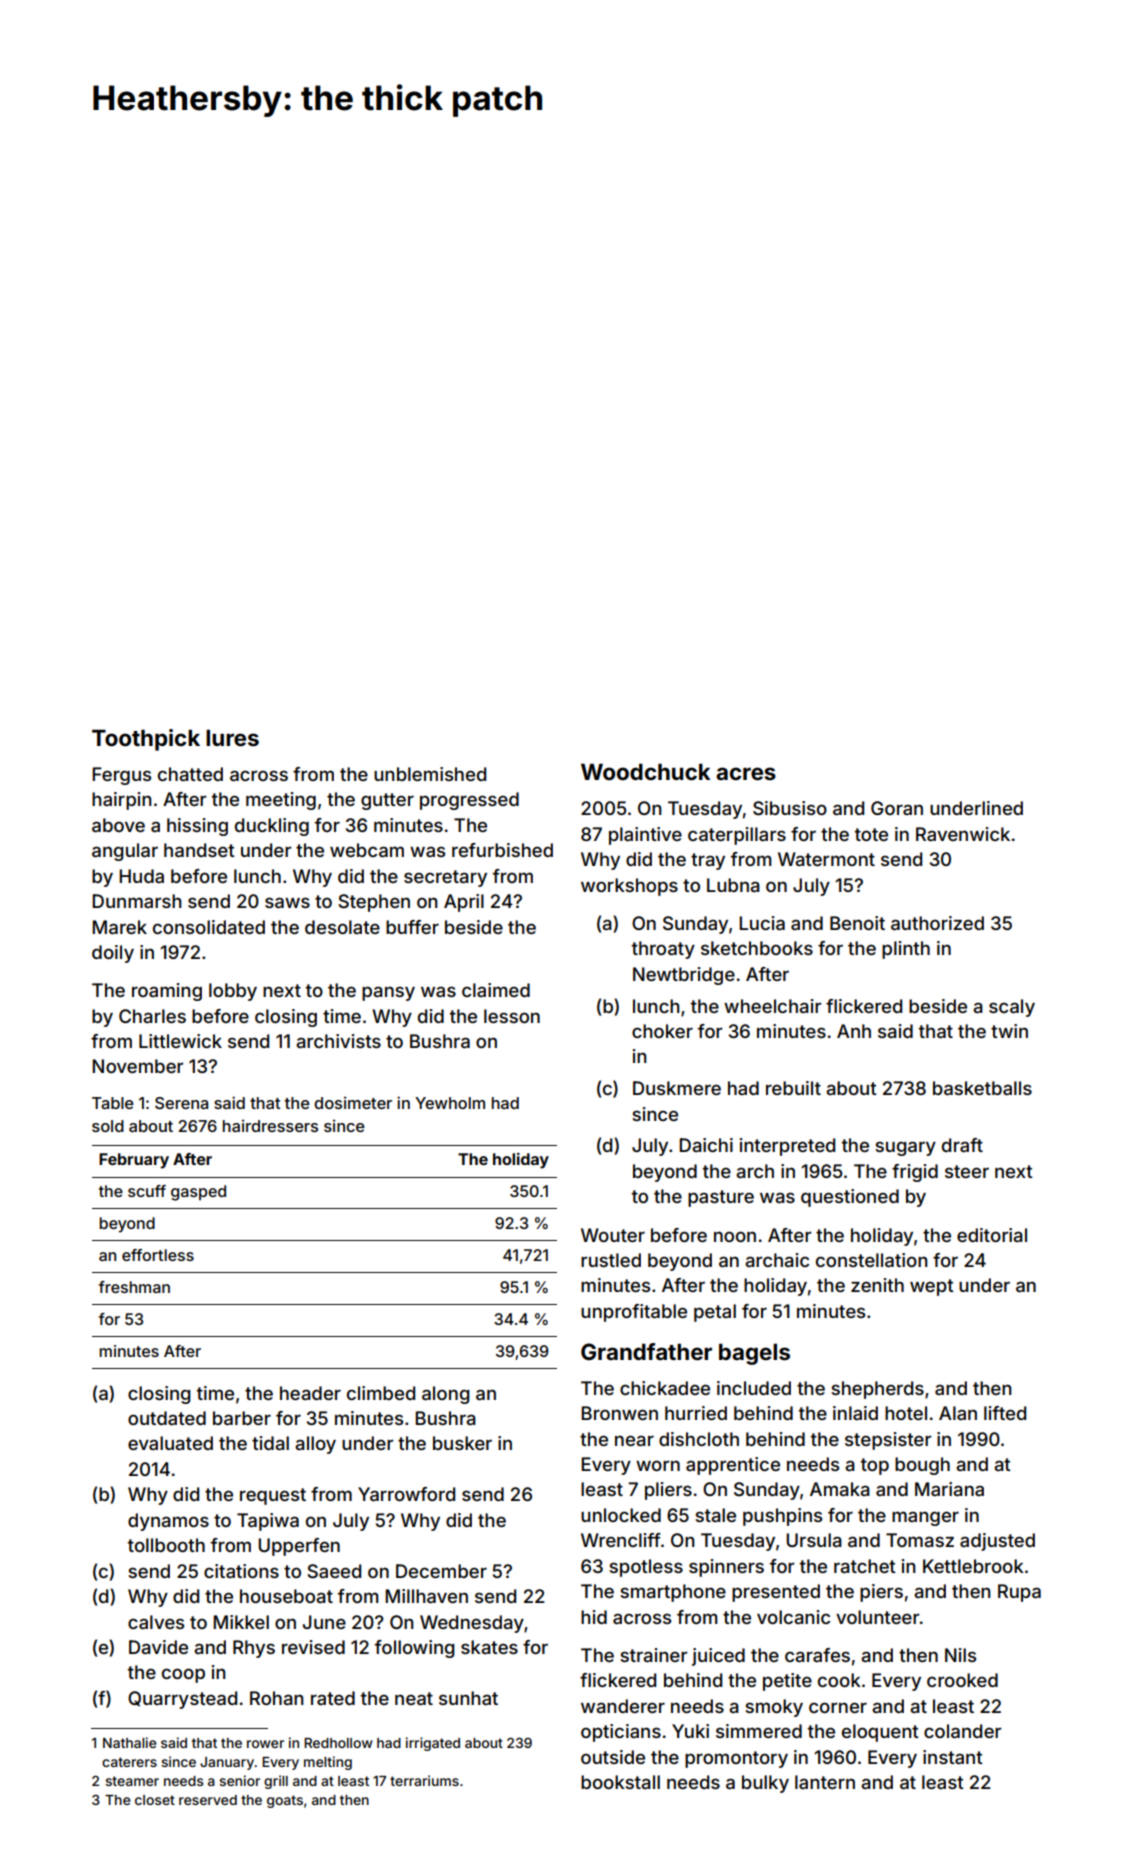  I want to click on authorized, so click(937, 923).
